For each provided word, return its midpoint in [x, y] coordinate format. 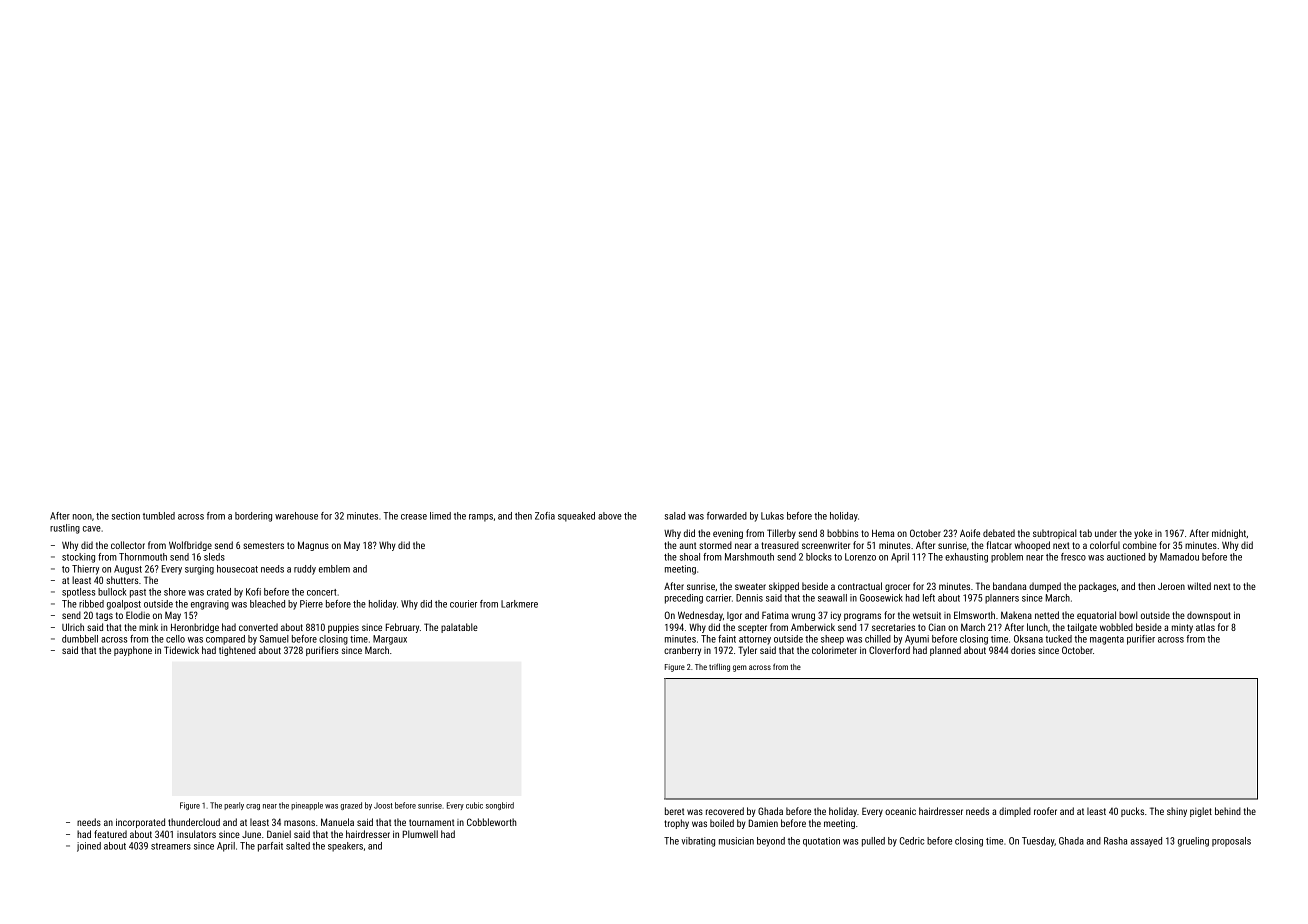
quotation [821, 842]
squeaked [576, 517]
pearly [234, 806]
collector [128, 545]
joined [89, 847]
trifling [719, 667]
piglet [1201, 812]
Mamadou [1179, 557]
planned [945, 651]
